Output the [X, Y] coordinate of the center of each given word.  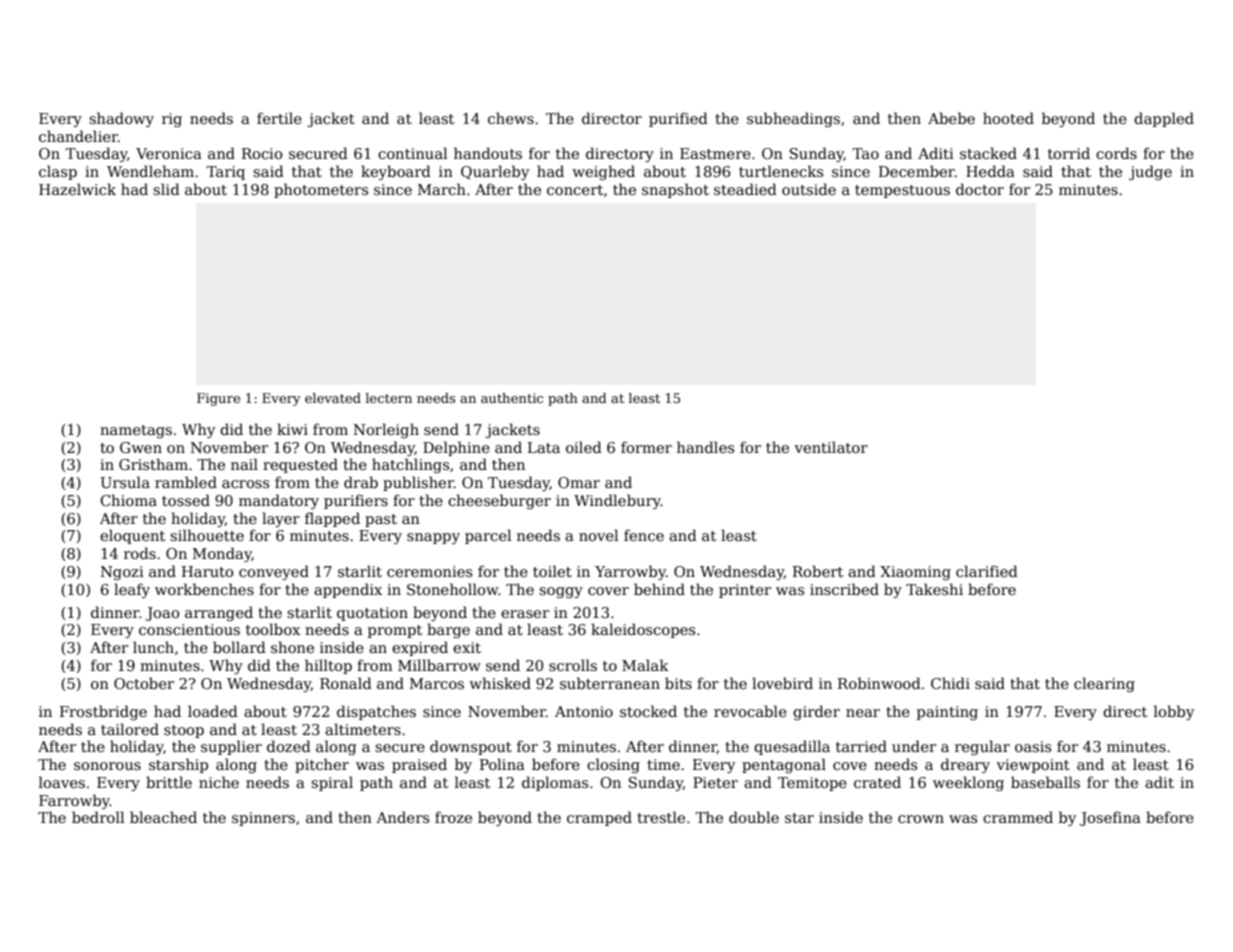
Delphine [456, 448]
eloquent [132, 536]
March [442, 189]
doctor [980, 189]
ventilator [831, 447]
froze [453, 817]
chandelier [78, 136]
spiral [332, 783]
